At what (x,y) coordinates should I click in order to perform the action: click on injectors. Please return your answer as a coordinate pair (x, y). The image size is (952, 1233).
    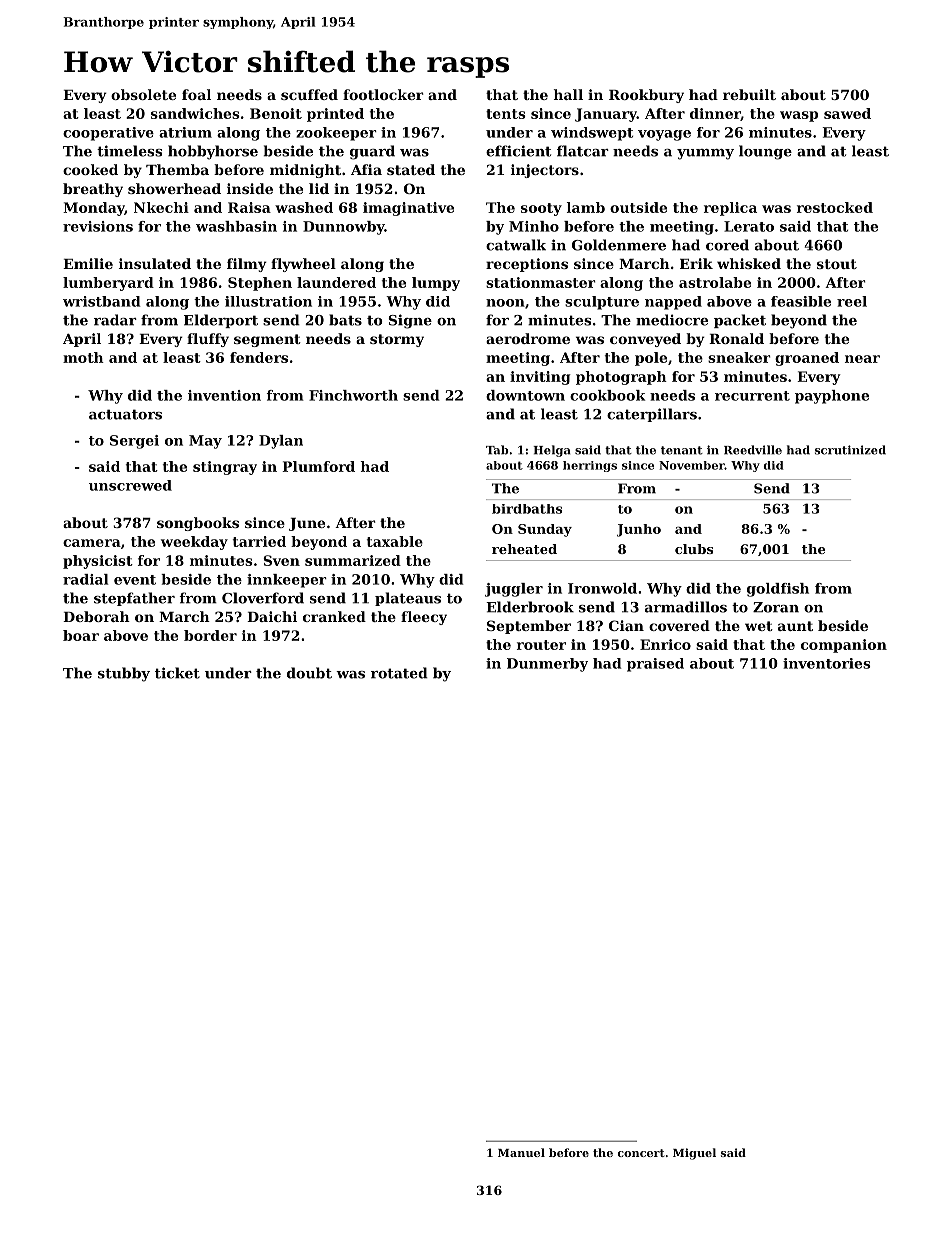
    Looking at the image, I should click on (545, 171).
